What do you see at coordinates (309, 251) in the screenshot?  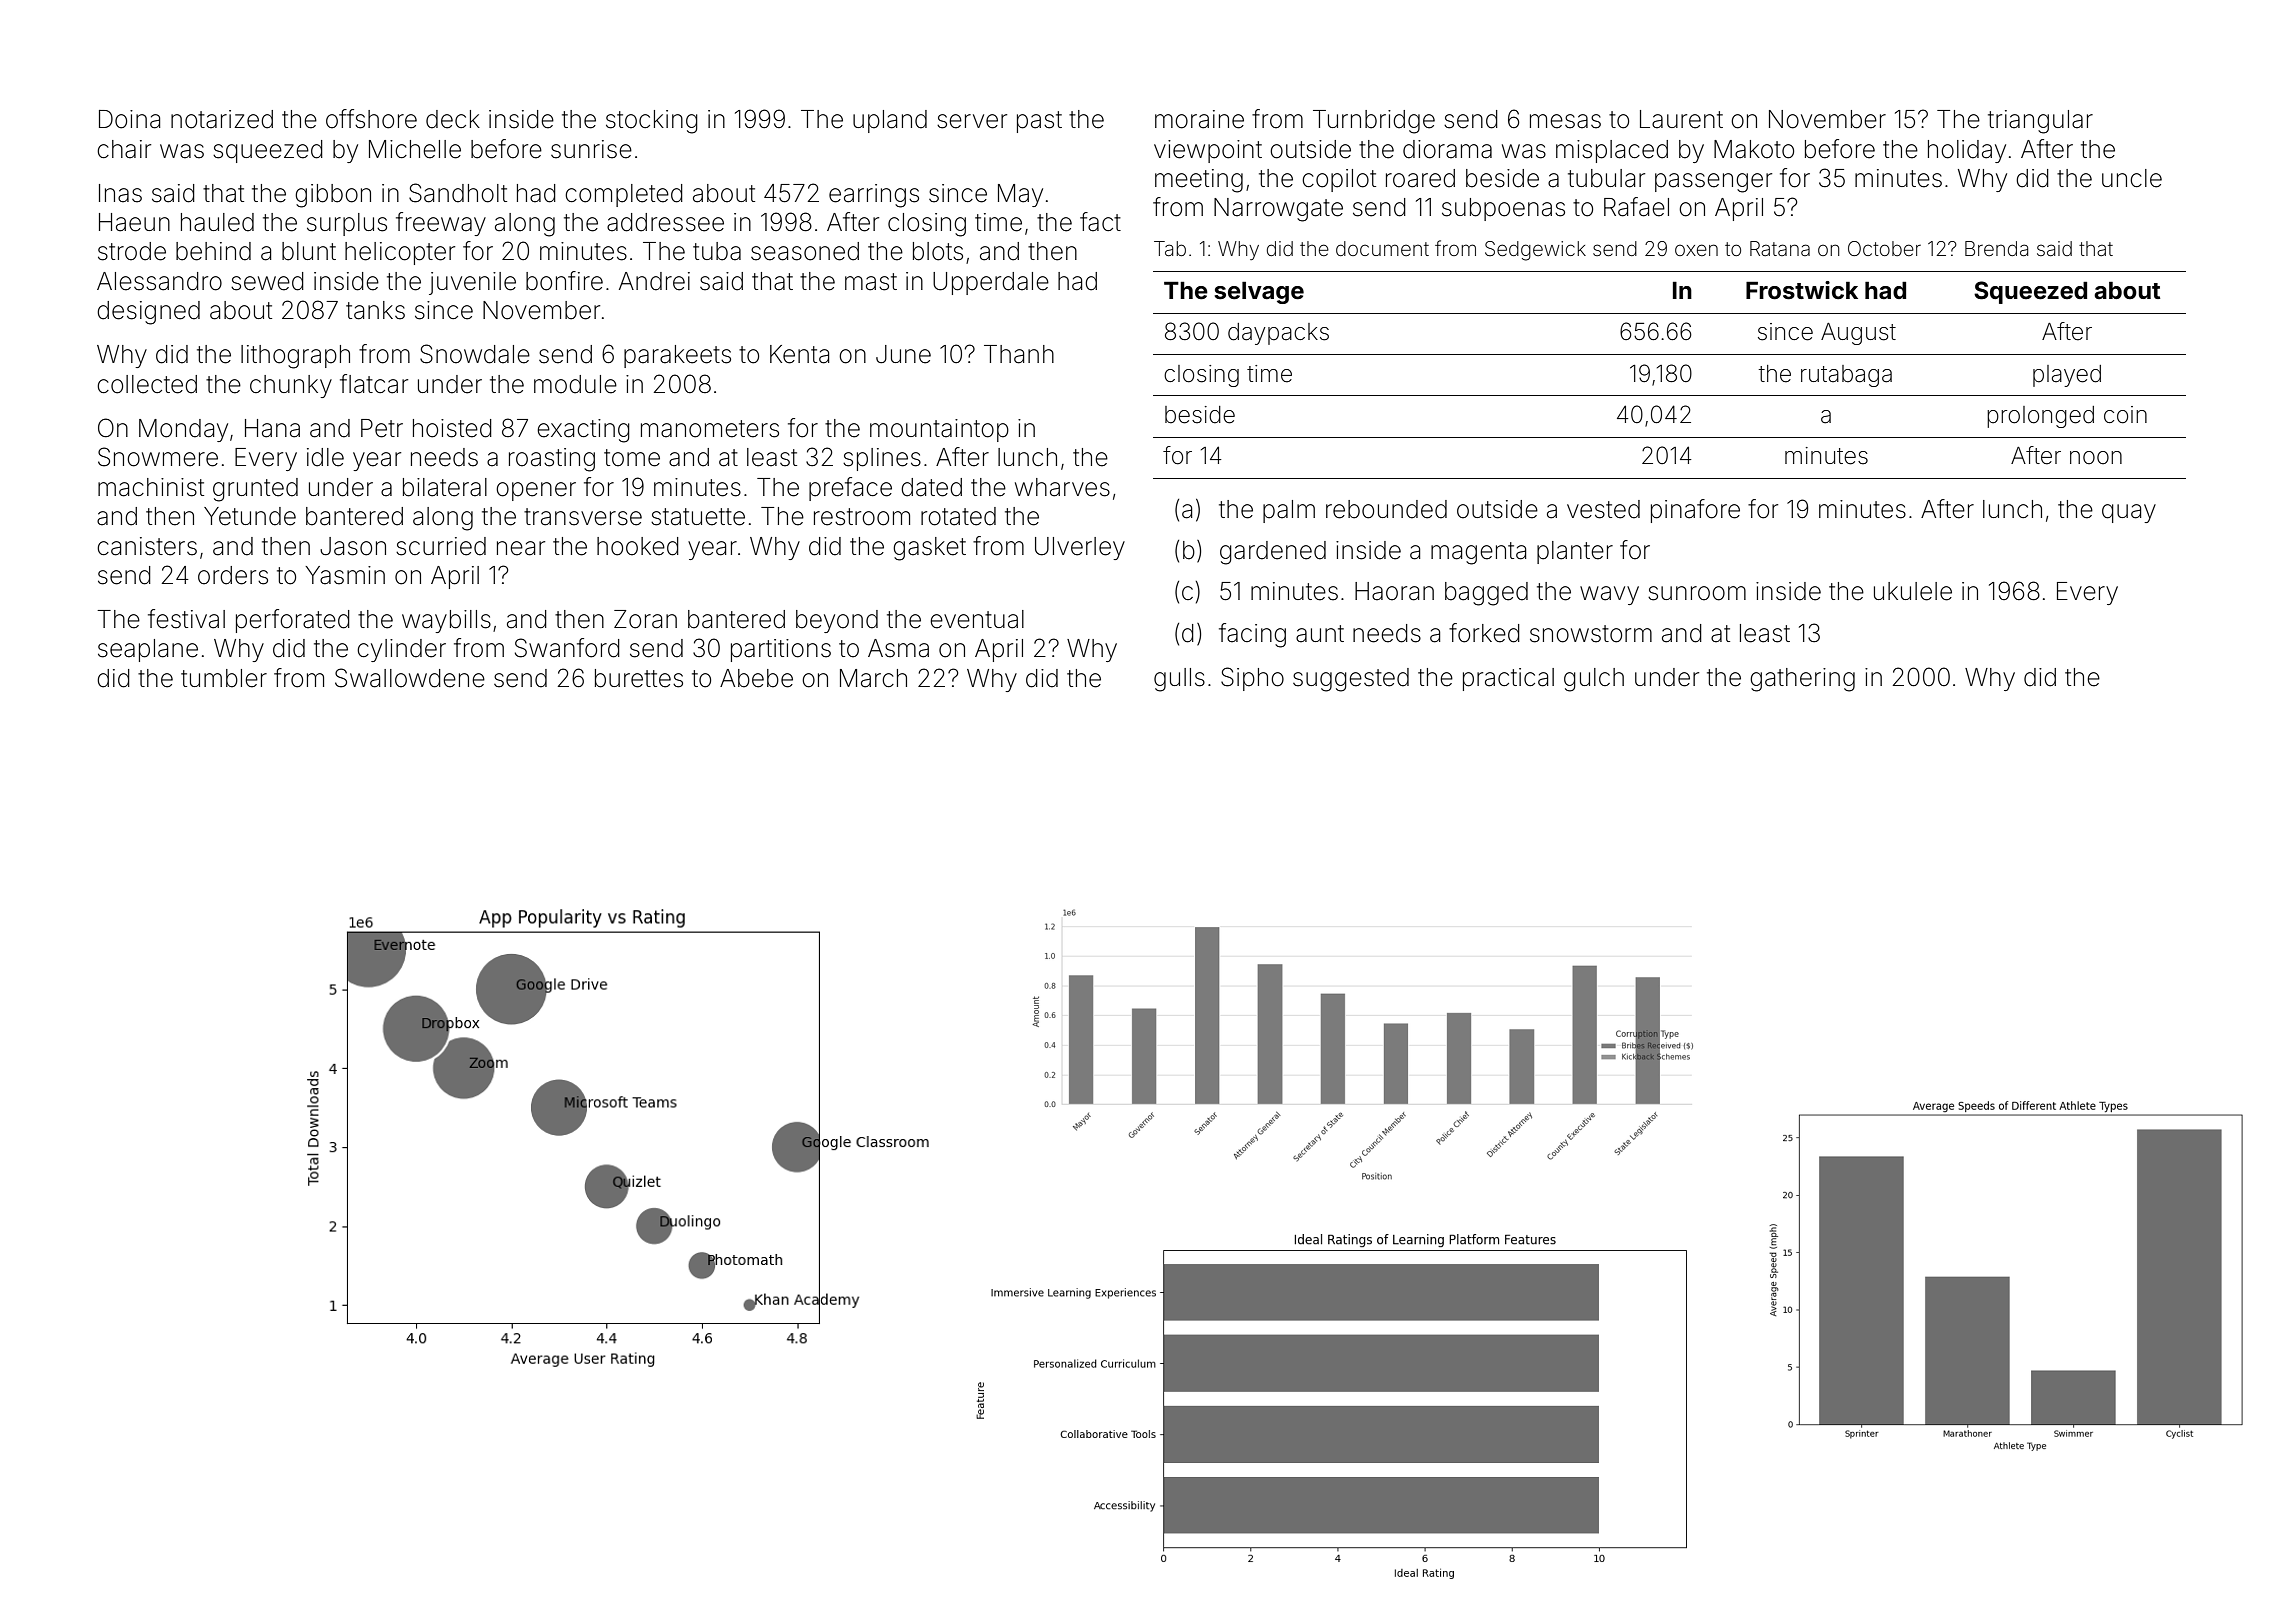 I see `blunt` at bounding box center [309, 251].
